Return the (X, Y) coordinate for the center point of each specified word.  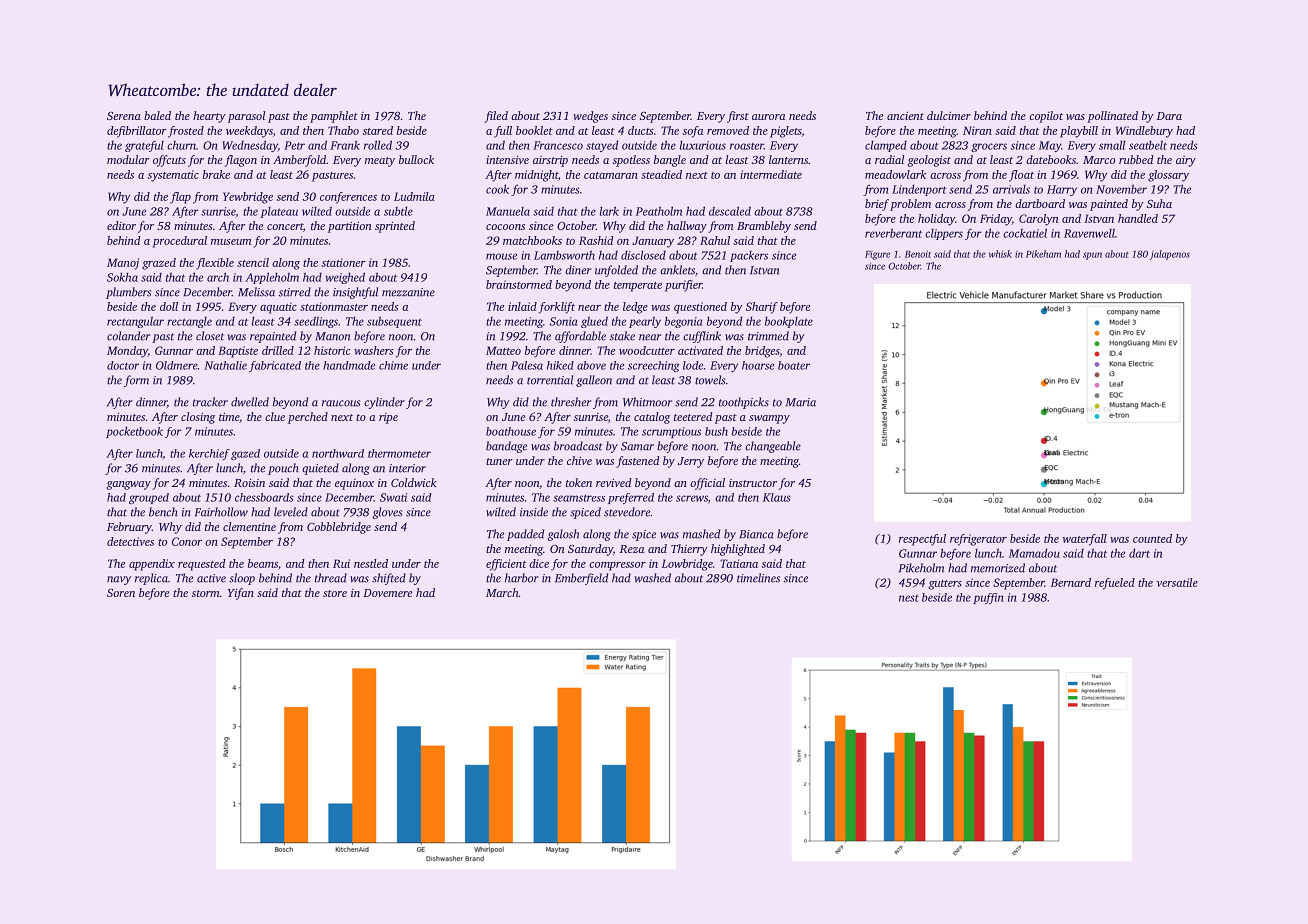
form (136, 381)
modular (128, 159)
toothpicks (744, 403)
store (335, 593)
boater (794, 365)
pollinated (1112, 117)
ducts (641, 130)
